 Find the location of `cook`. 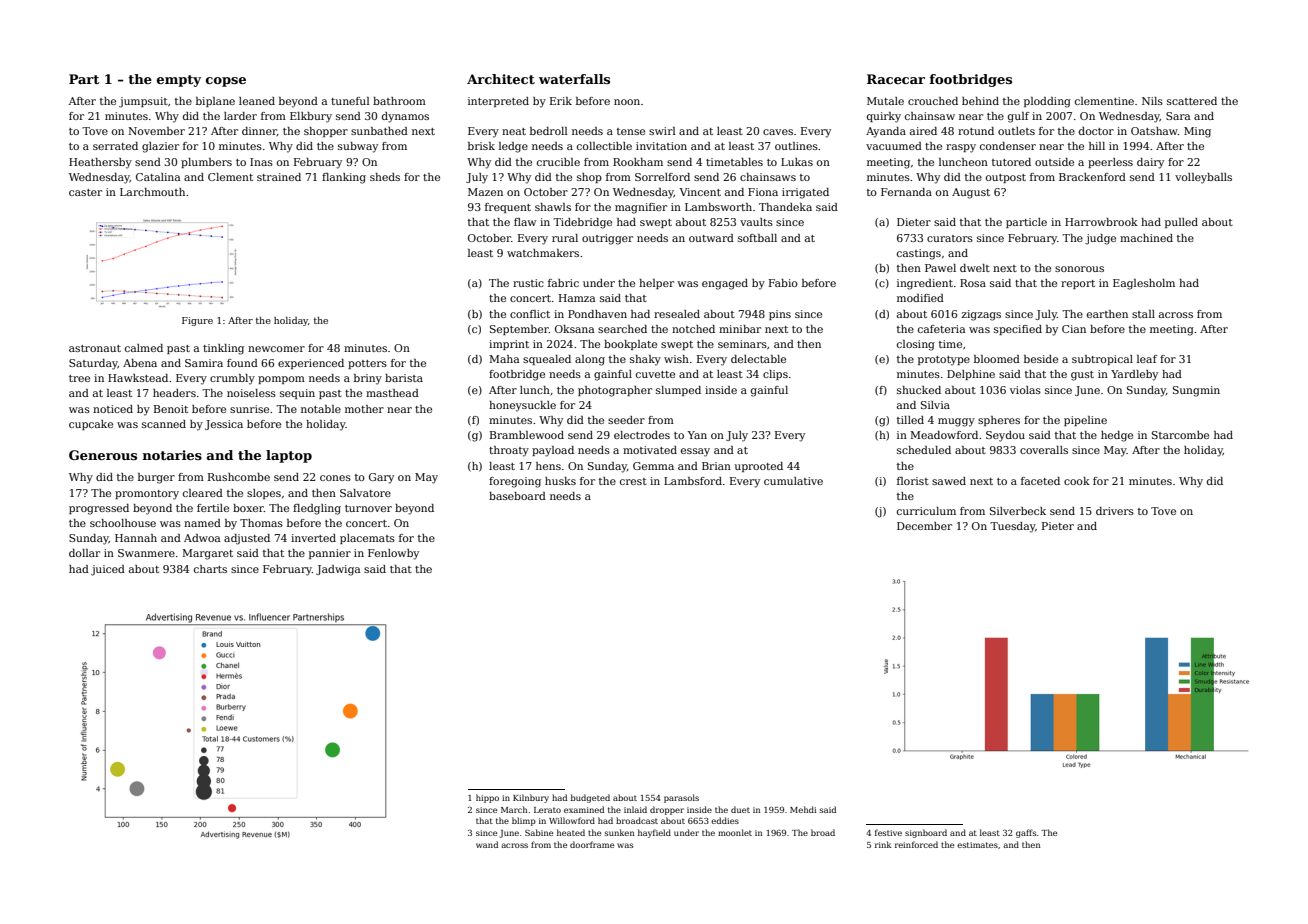

cook is located at coordinates (1077, 481).
